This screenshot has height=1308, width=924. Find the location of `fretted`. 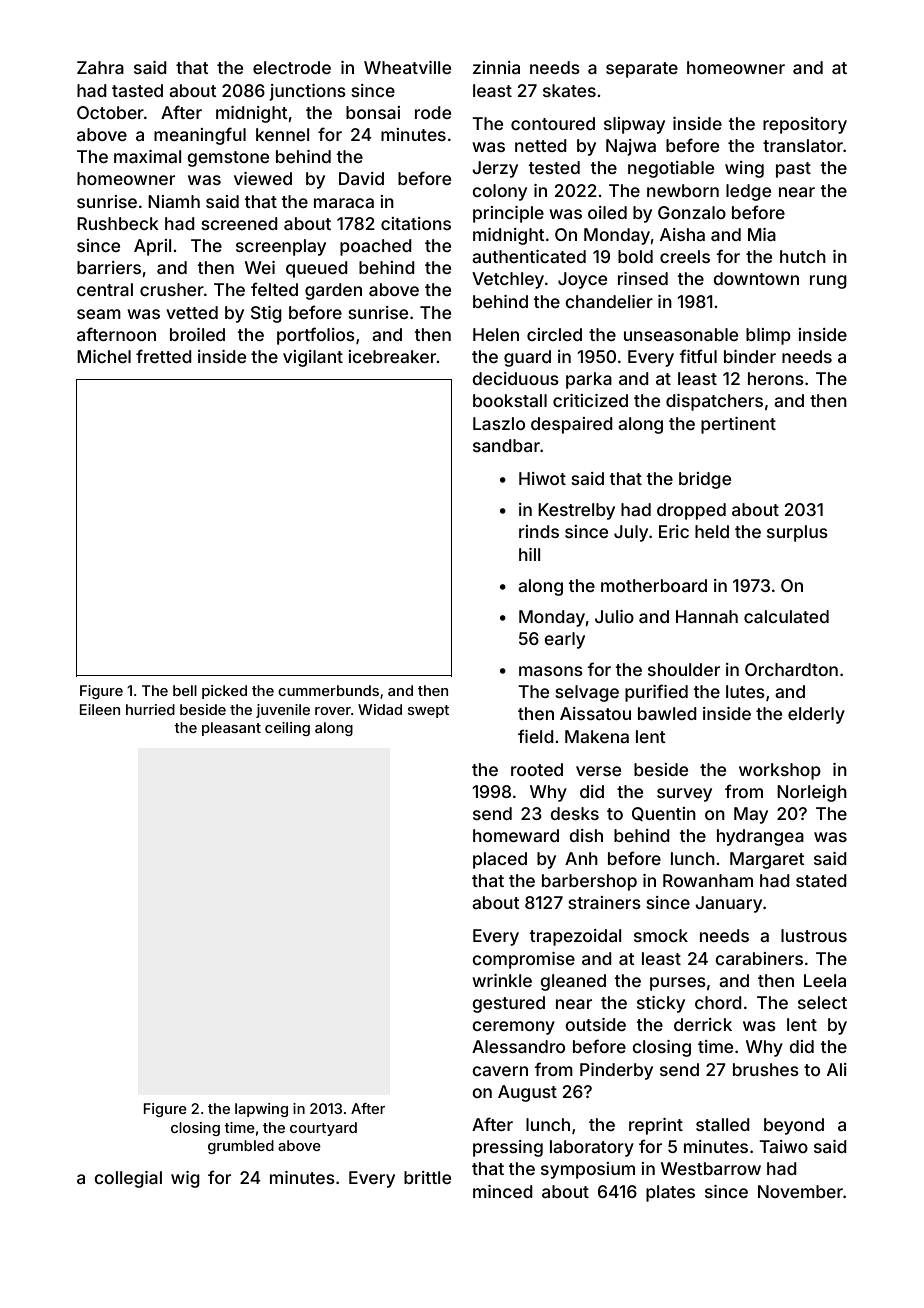

fretted is located at coordinates (164, 356).
